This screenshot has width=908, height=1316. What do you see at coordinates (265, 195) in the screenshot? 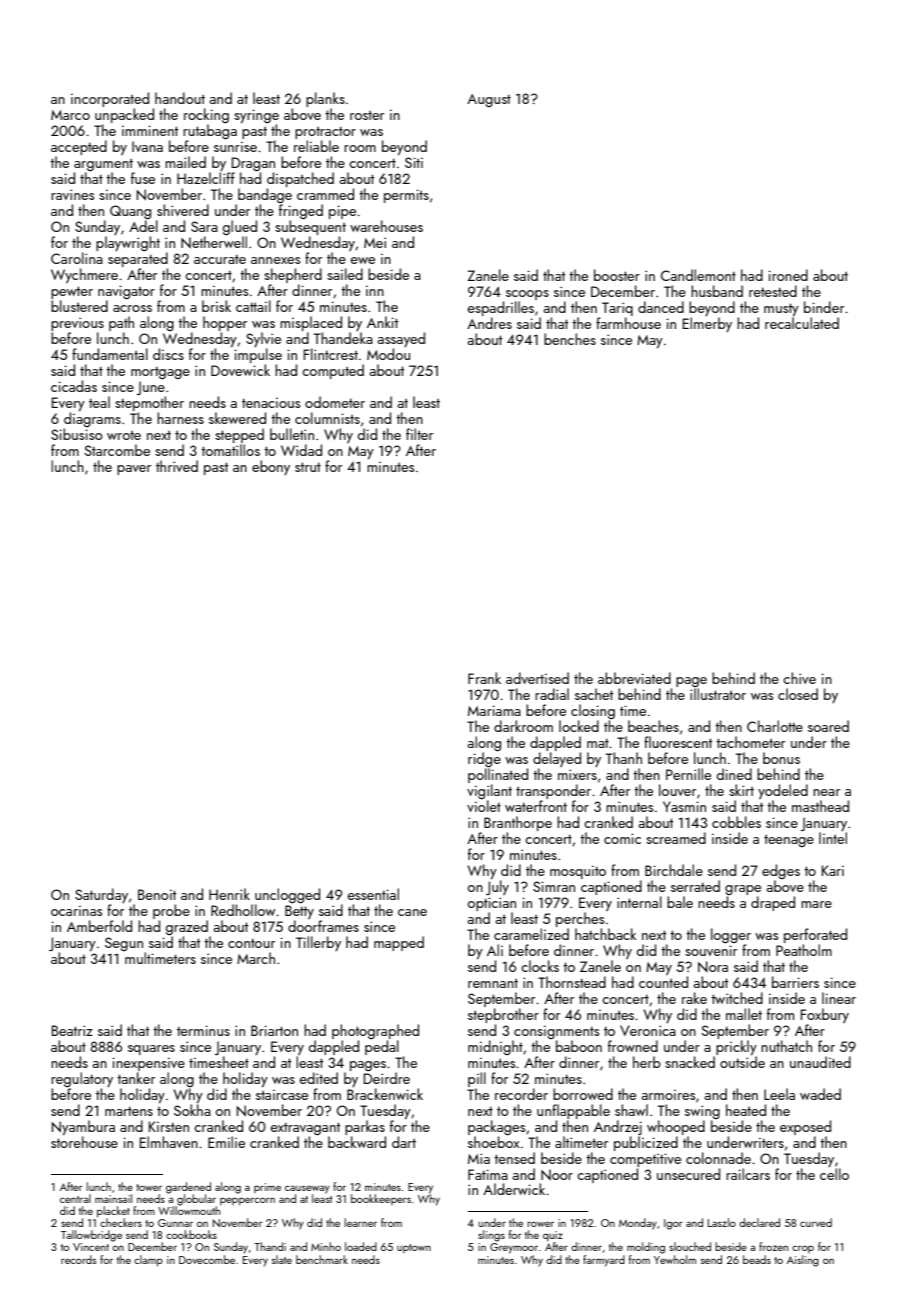
I see `bandage` at bounding box center [265, 195].
